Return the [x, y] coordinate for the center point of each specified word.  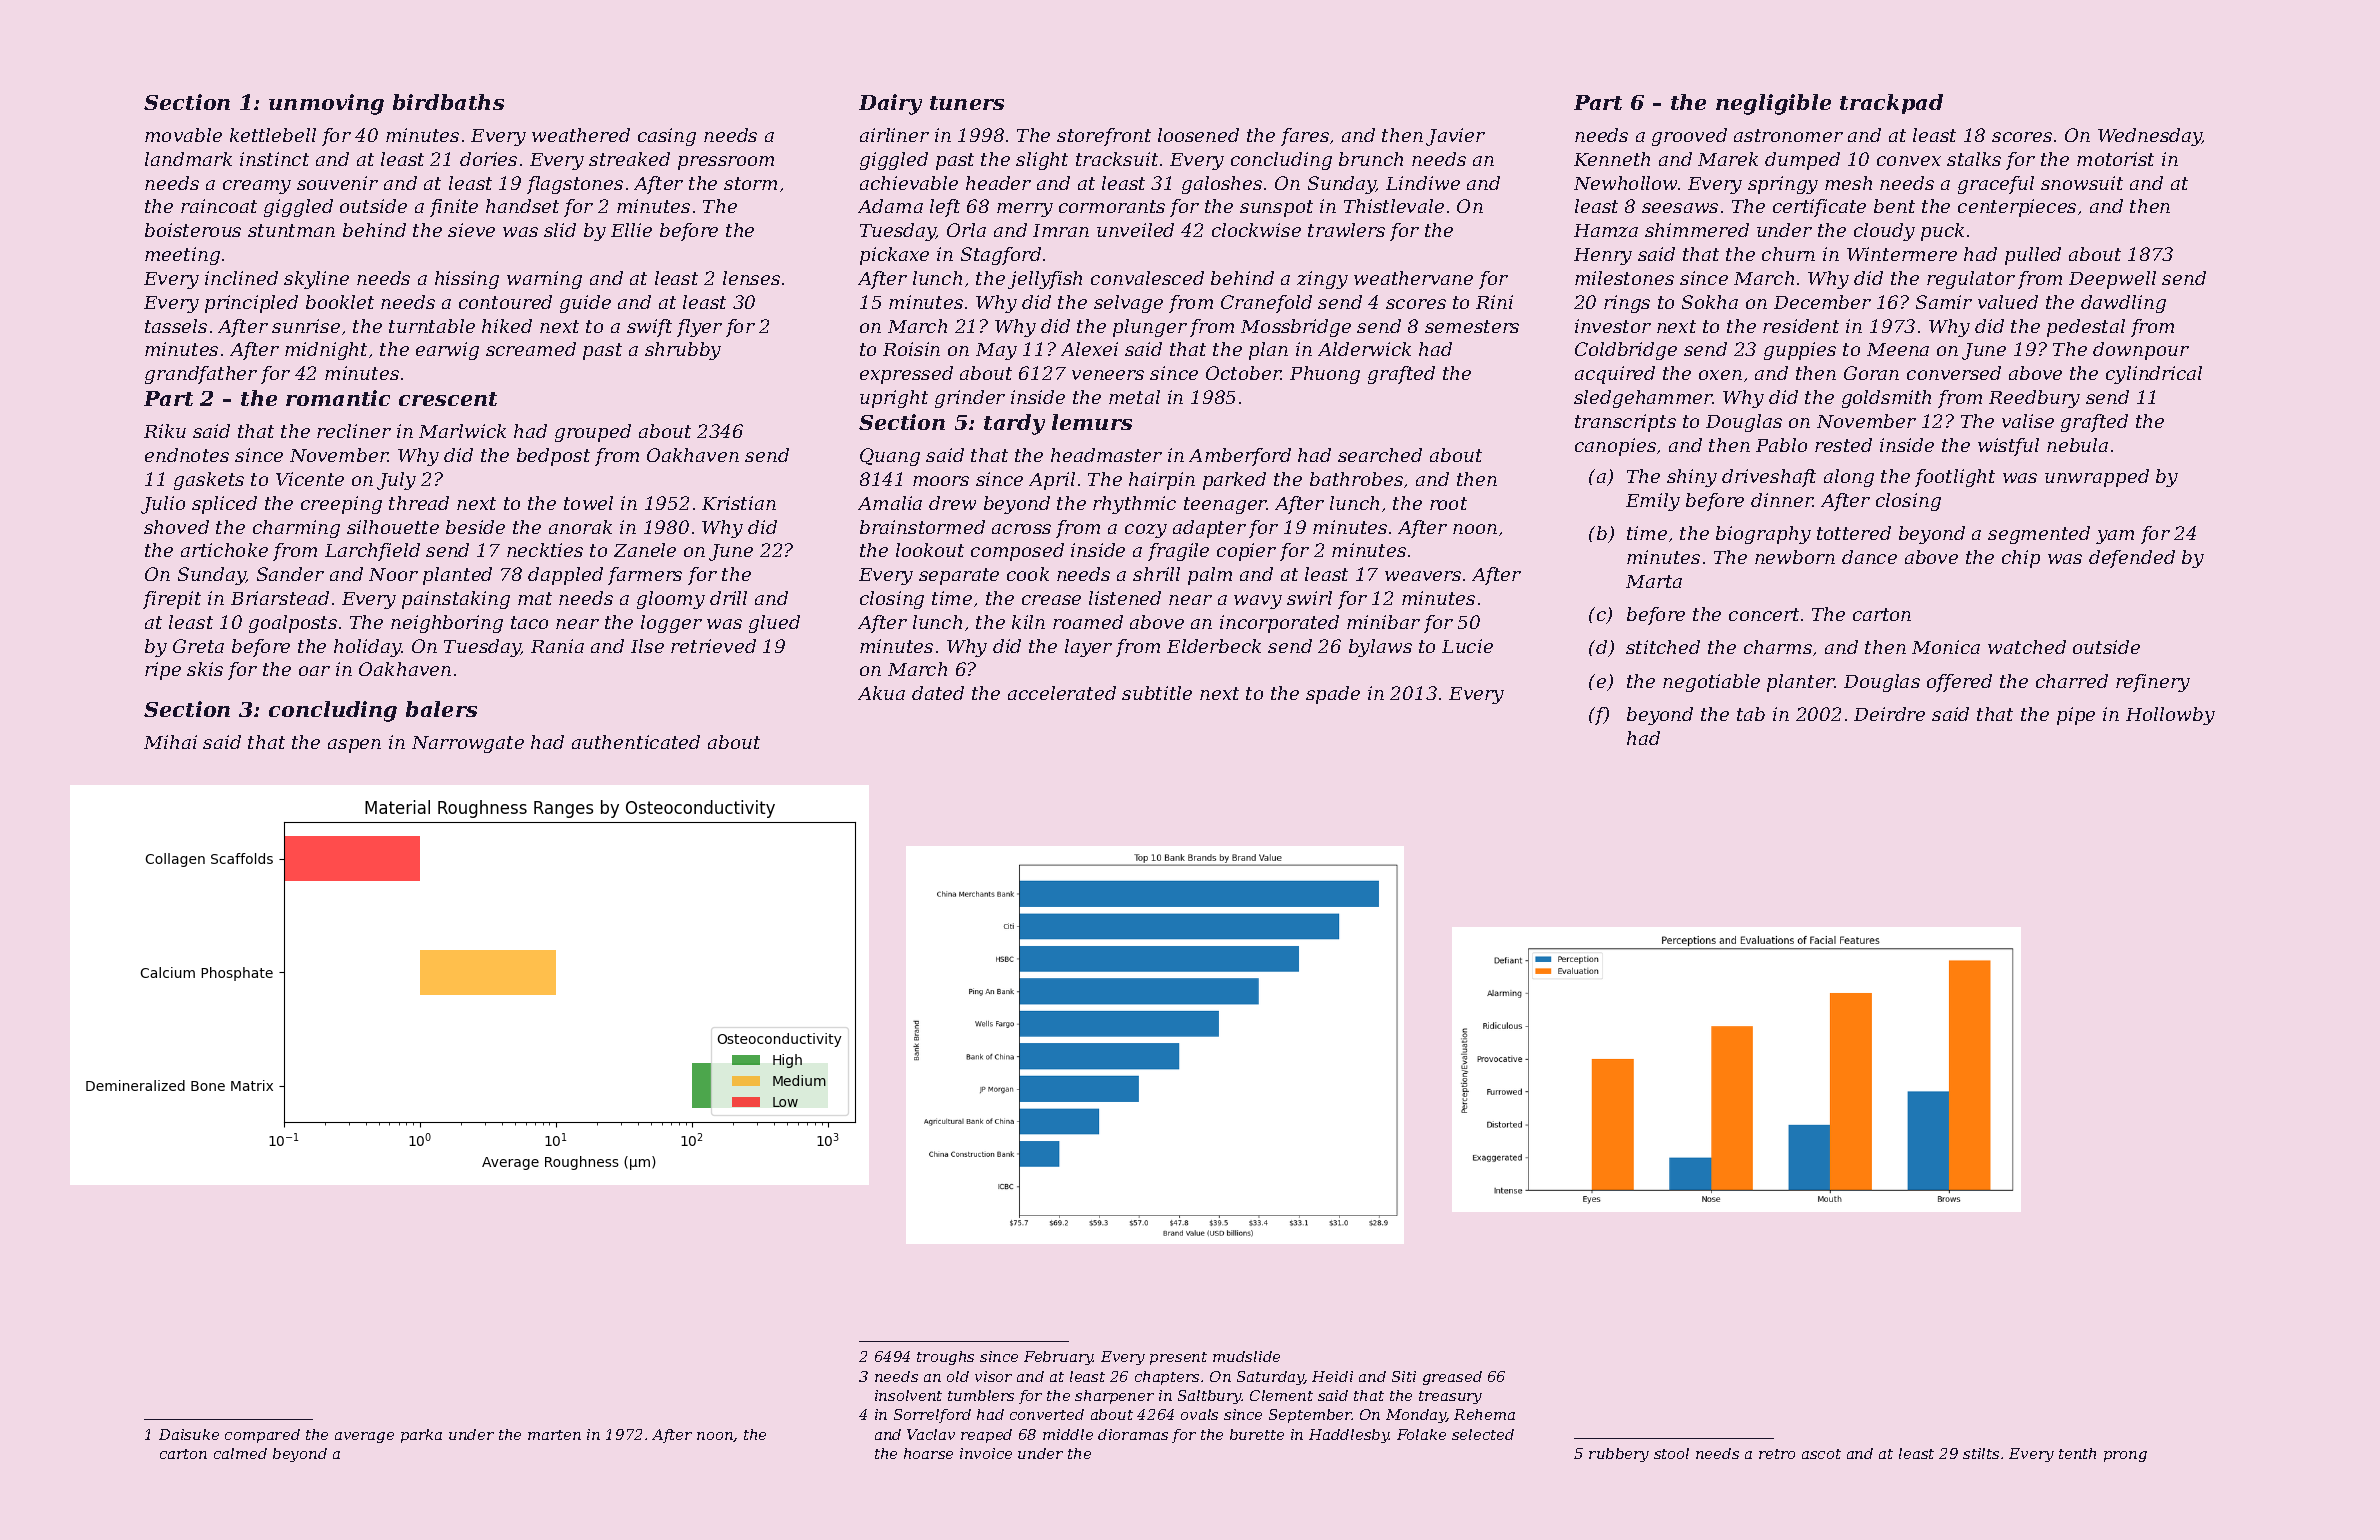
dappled [565, 576]
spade [1333, 695]
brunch [1371, 159]
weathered [581, 135]
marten [554, 1435]
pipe [2076, 716]
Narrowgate [468, 744]
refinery [2153, 683]
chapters [1167, 1378]
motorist [2115, 159]
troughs [945, 1358]
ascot [1821, 1454]
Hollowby [2170, 716]
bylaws [1380, 648]
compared [262, 1436]
